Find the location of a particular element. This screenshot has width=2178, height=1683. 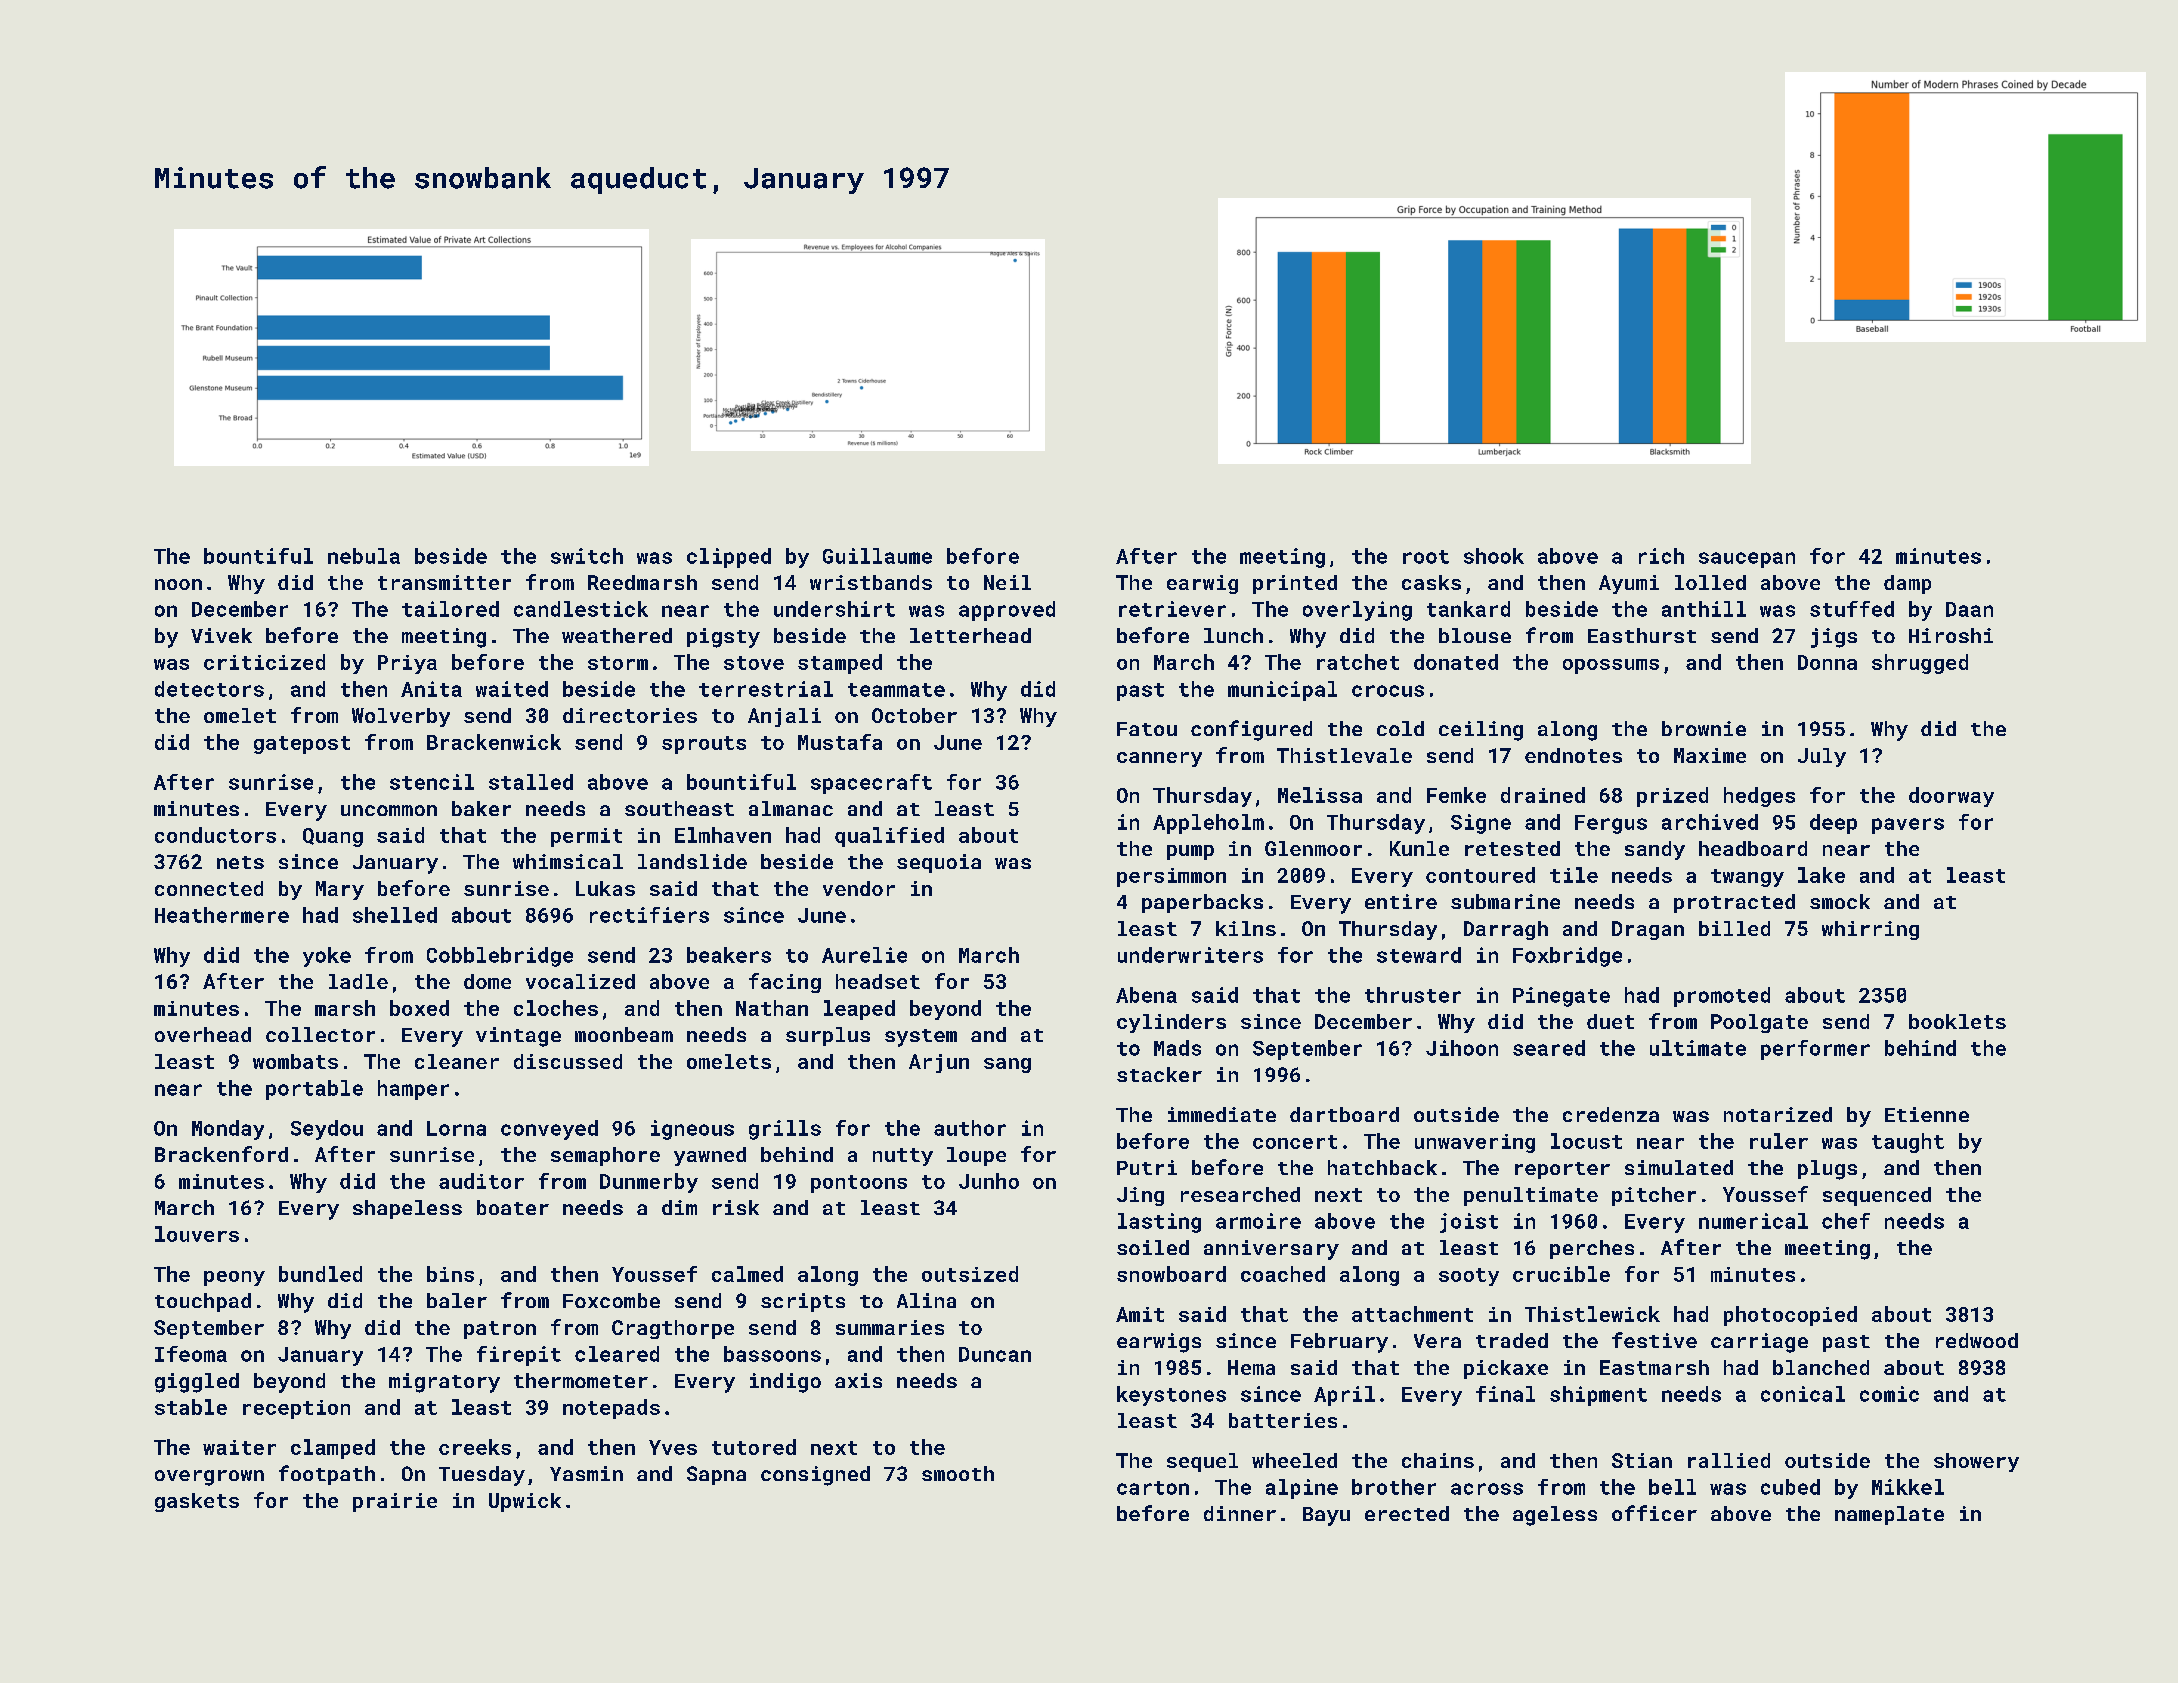

anthill is located at coordinates (1704, 609).
